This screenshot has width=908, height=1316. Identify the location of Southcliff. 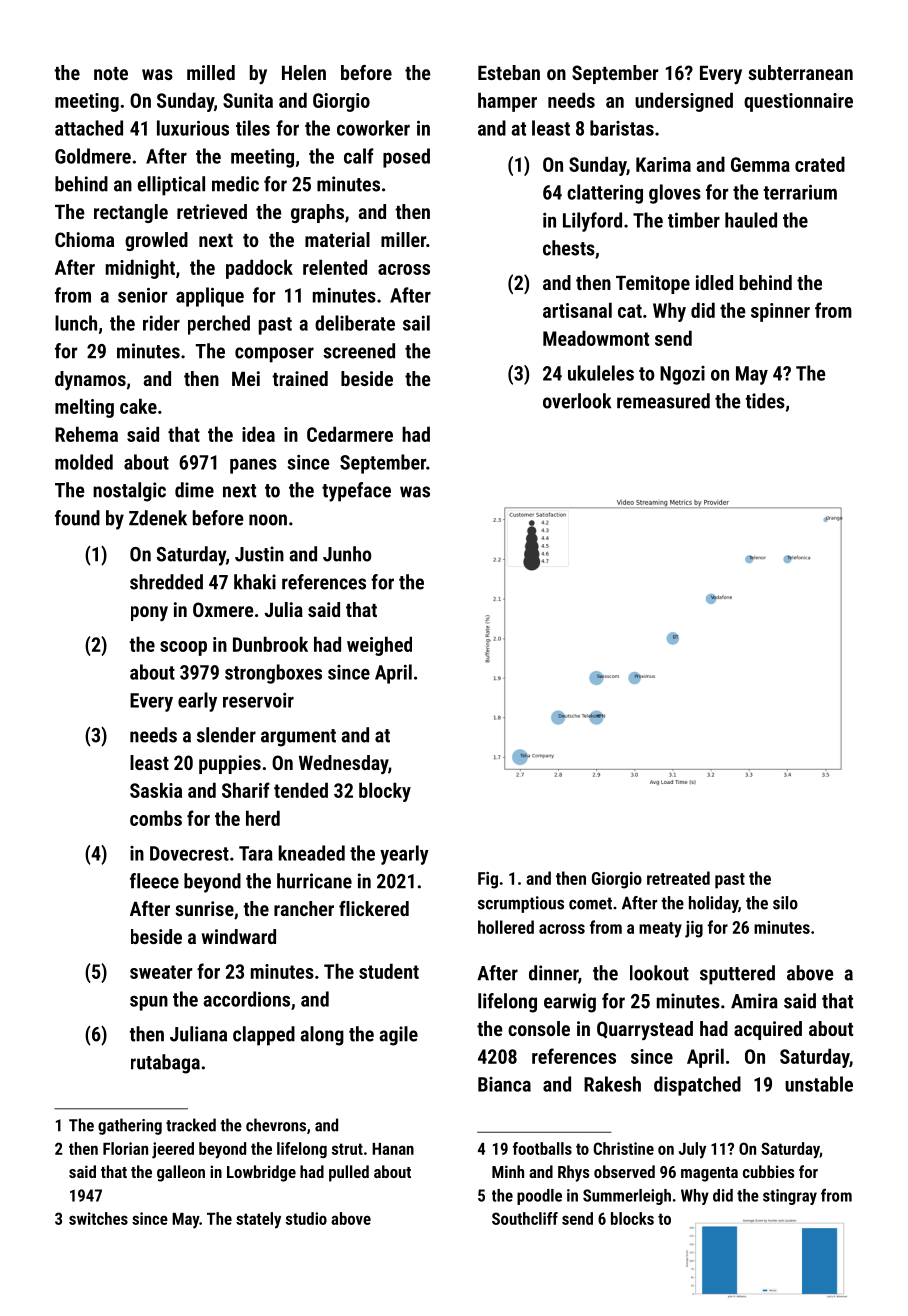
(525, 1218).
